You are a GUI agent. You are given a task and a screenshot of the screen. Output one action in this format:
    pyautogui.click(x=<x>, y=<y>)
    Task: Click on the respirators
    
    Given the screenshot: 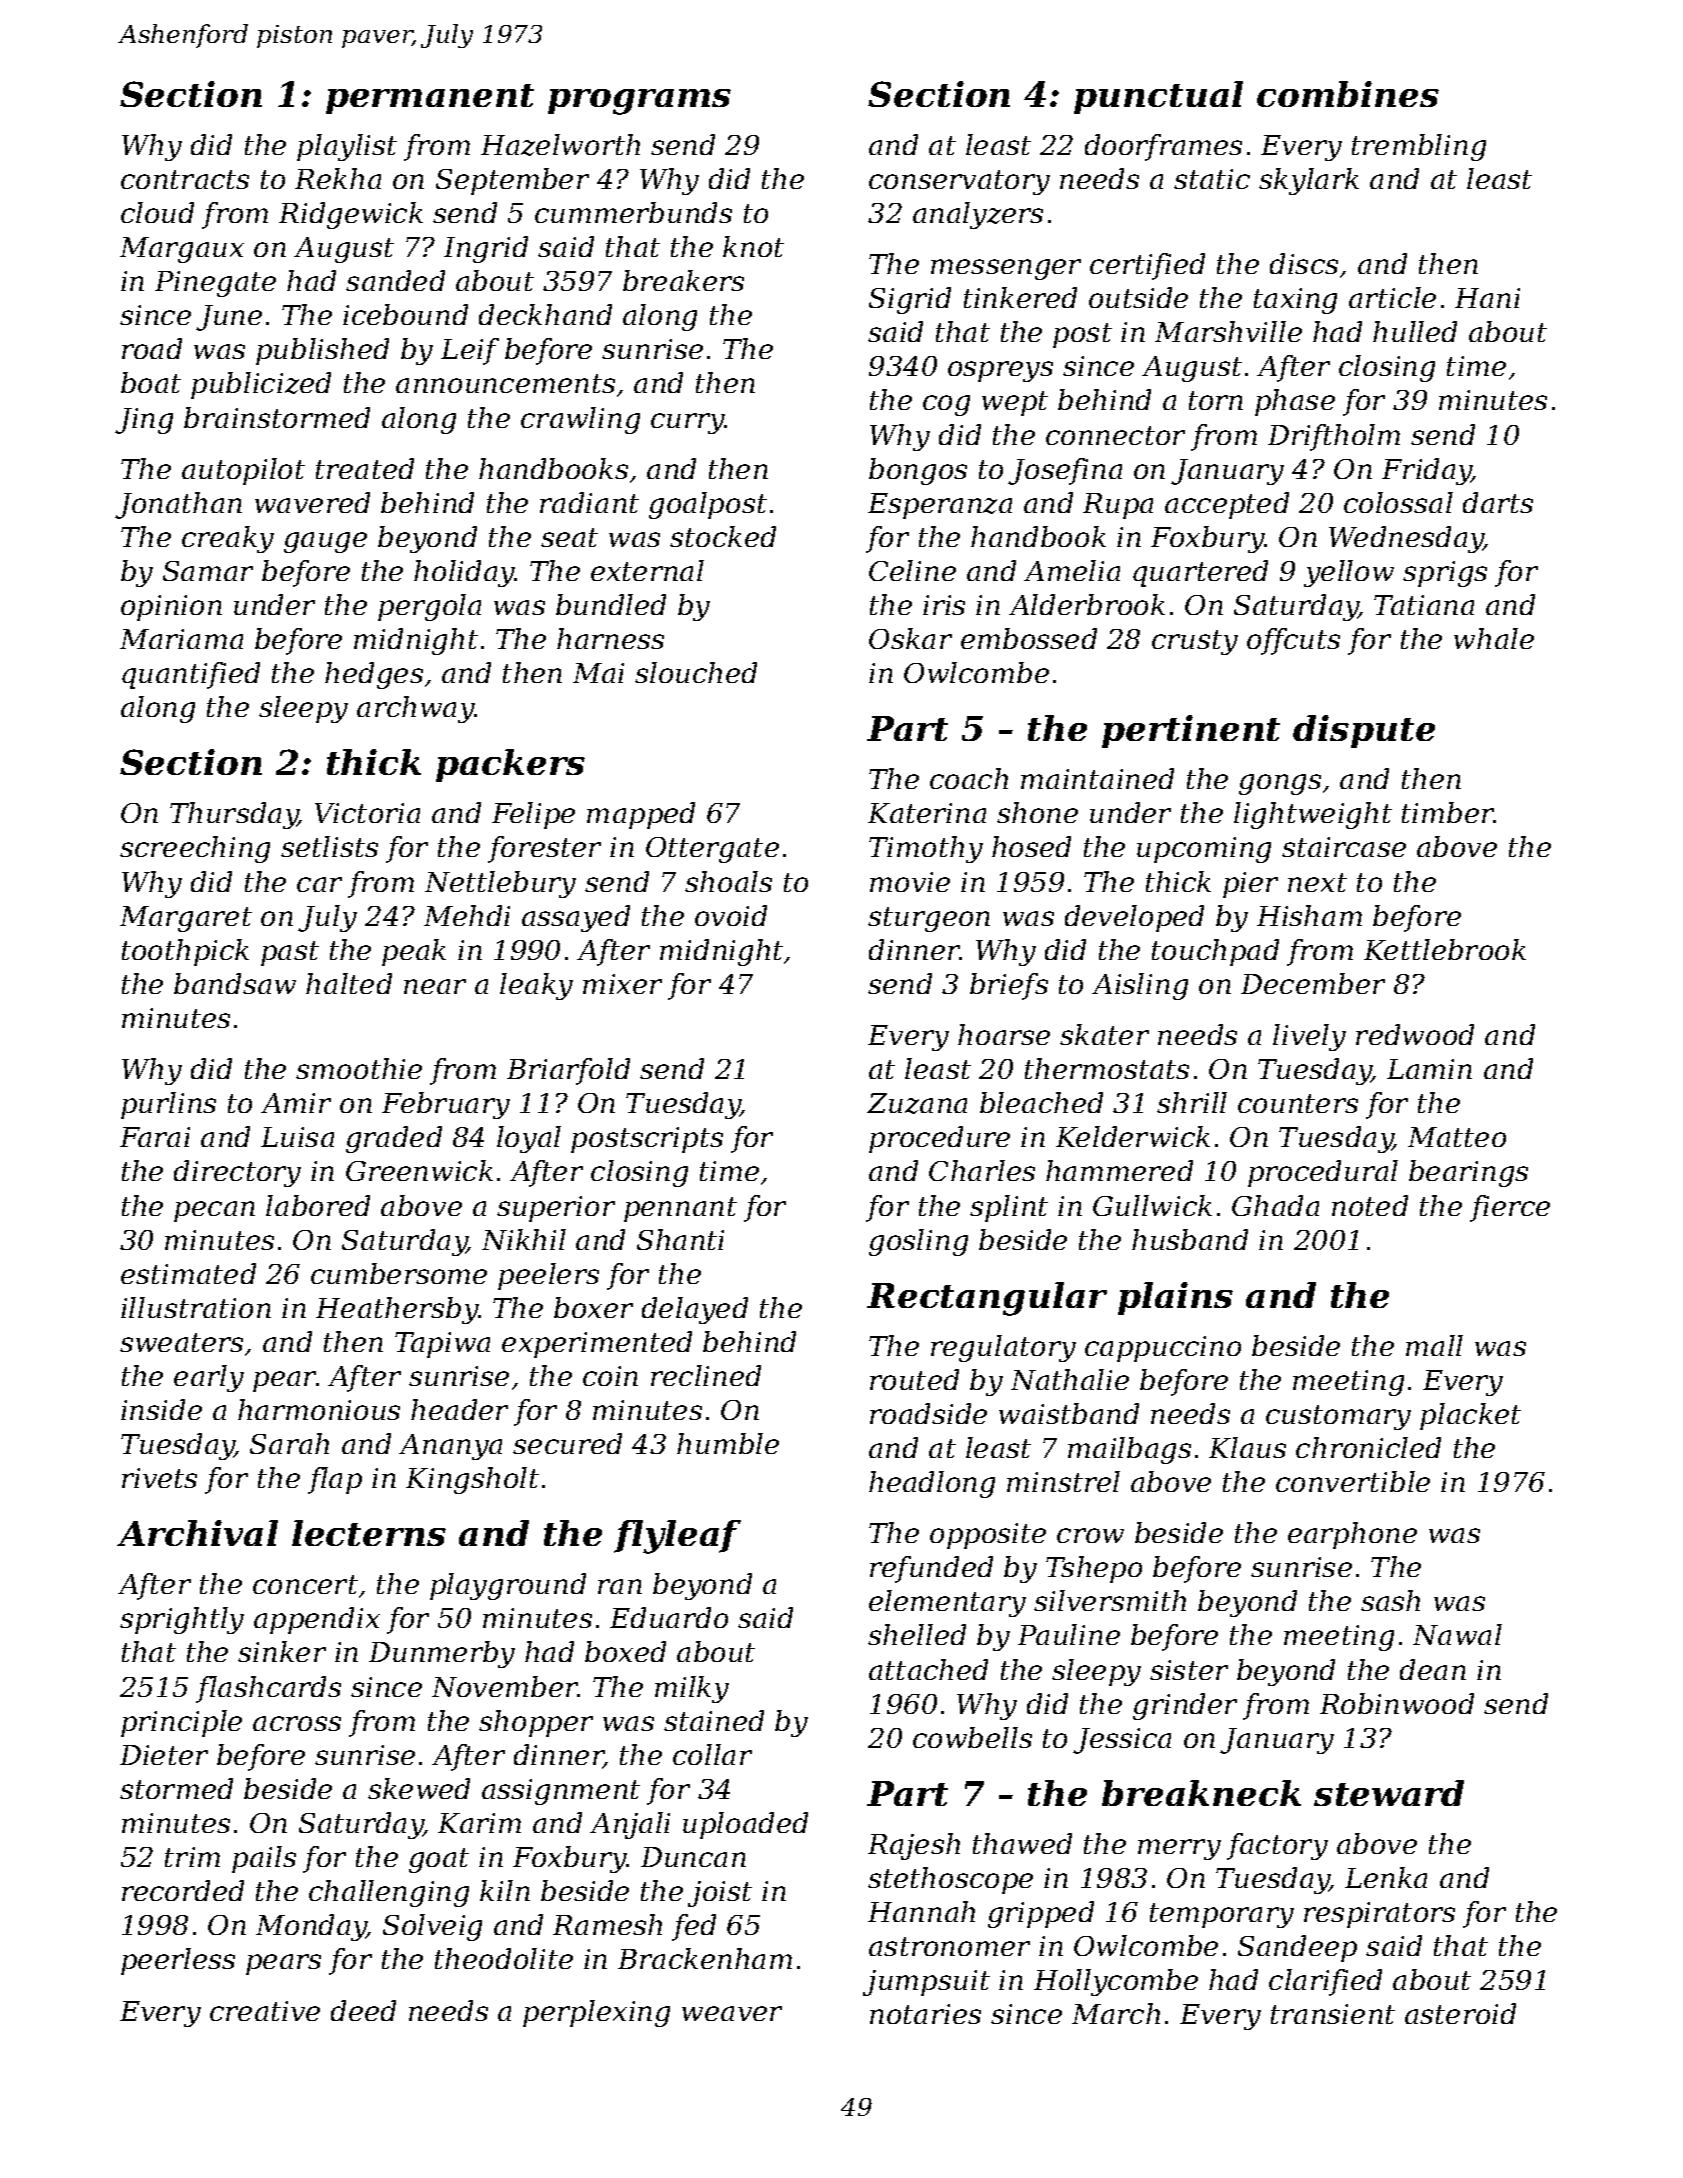 What is the action you would take?
    pyautogui.click(x=1379, y=1915)
